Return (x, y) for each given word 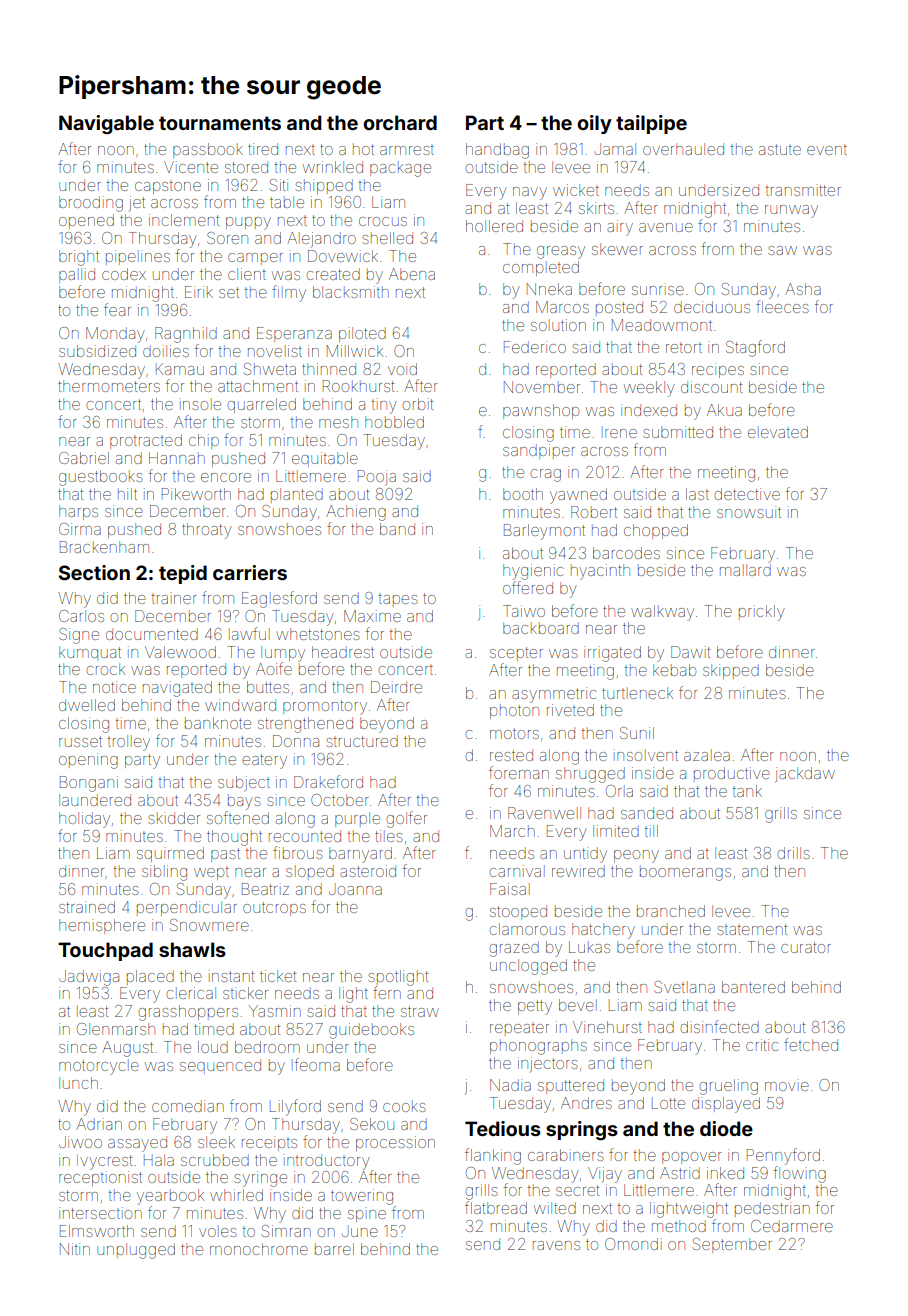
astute (780, 149)
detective (747, 494)
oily (594, 124)
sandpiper (539, 451)
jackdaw (805, 775)
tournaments (220, 123)
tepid (183, 574)
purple (357, 819)
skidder (174, 818)
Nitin (75, 1249)
